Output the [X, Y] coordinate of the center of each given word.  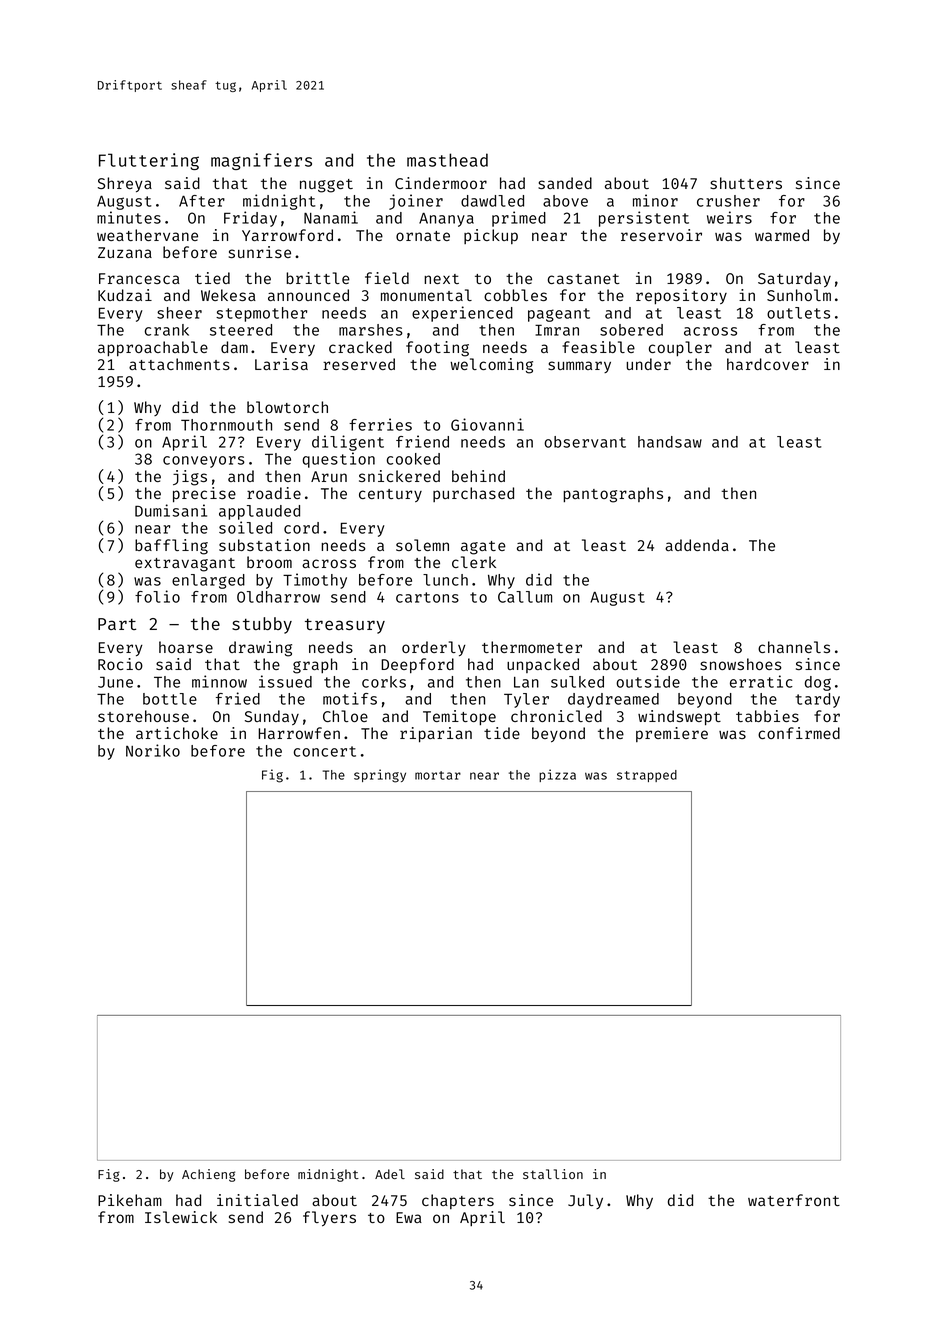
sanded [565, 183]
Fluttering [149, 161]
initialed [257, 1200]
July [585, 1201]
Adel [390, 1174]
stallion [553, 1174]
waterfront [794, 1200]
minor [655, 200]
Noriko [153, 750]
